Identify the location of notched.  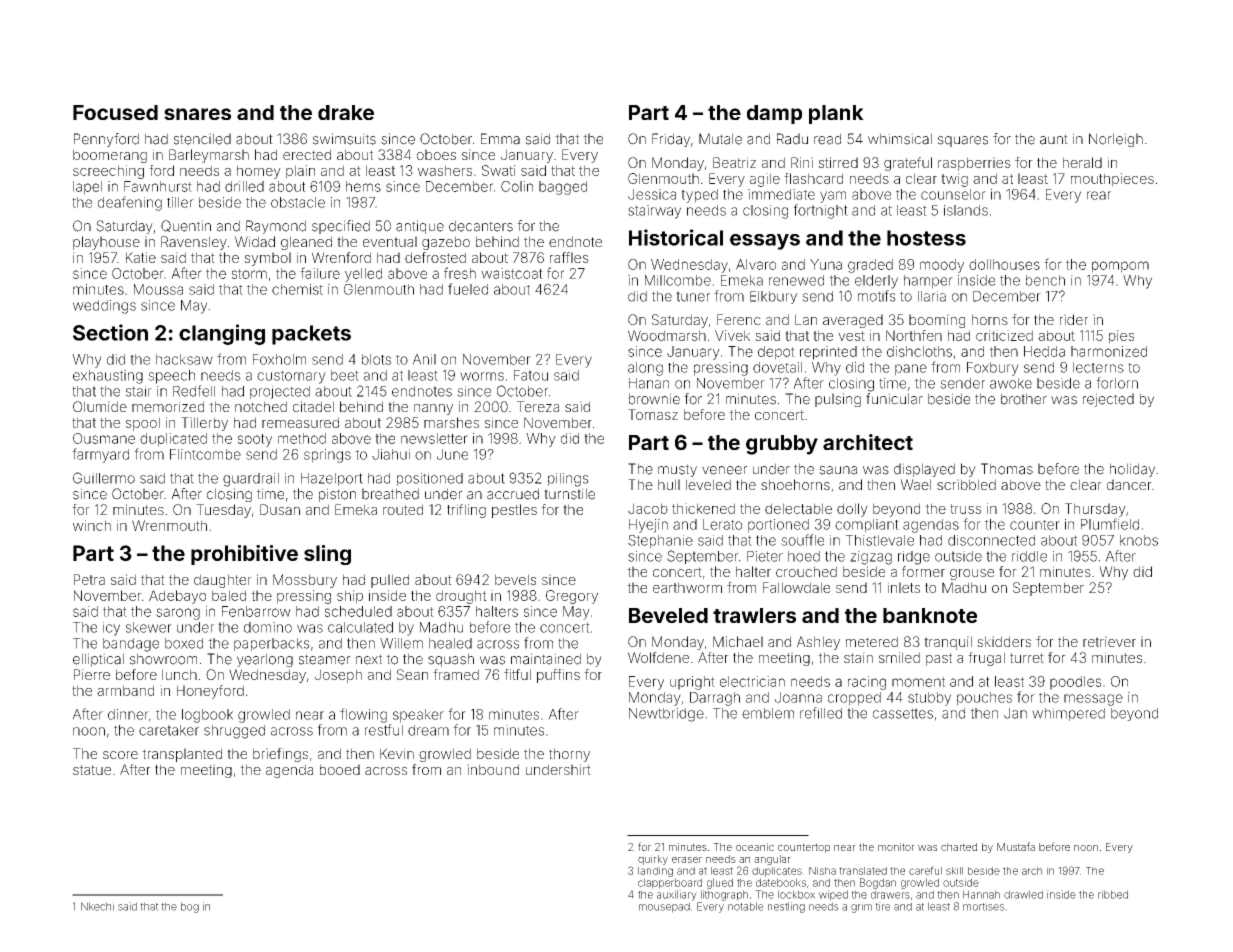
(261, 406).
